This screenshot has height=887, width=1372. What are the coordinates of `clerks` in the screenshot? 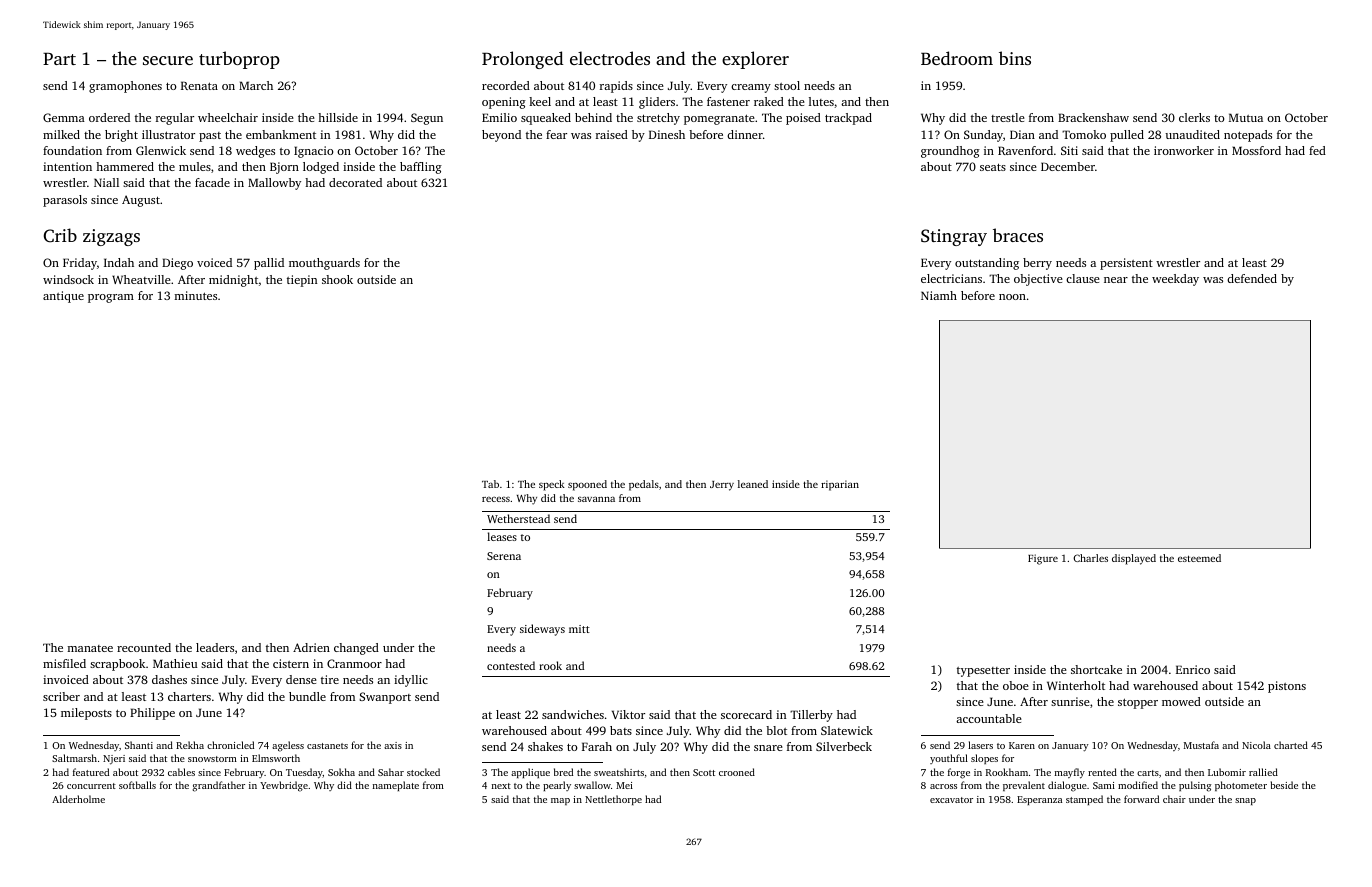 It's located at (1194, 117).
